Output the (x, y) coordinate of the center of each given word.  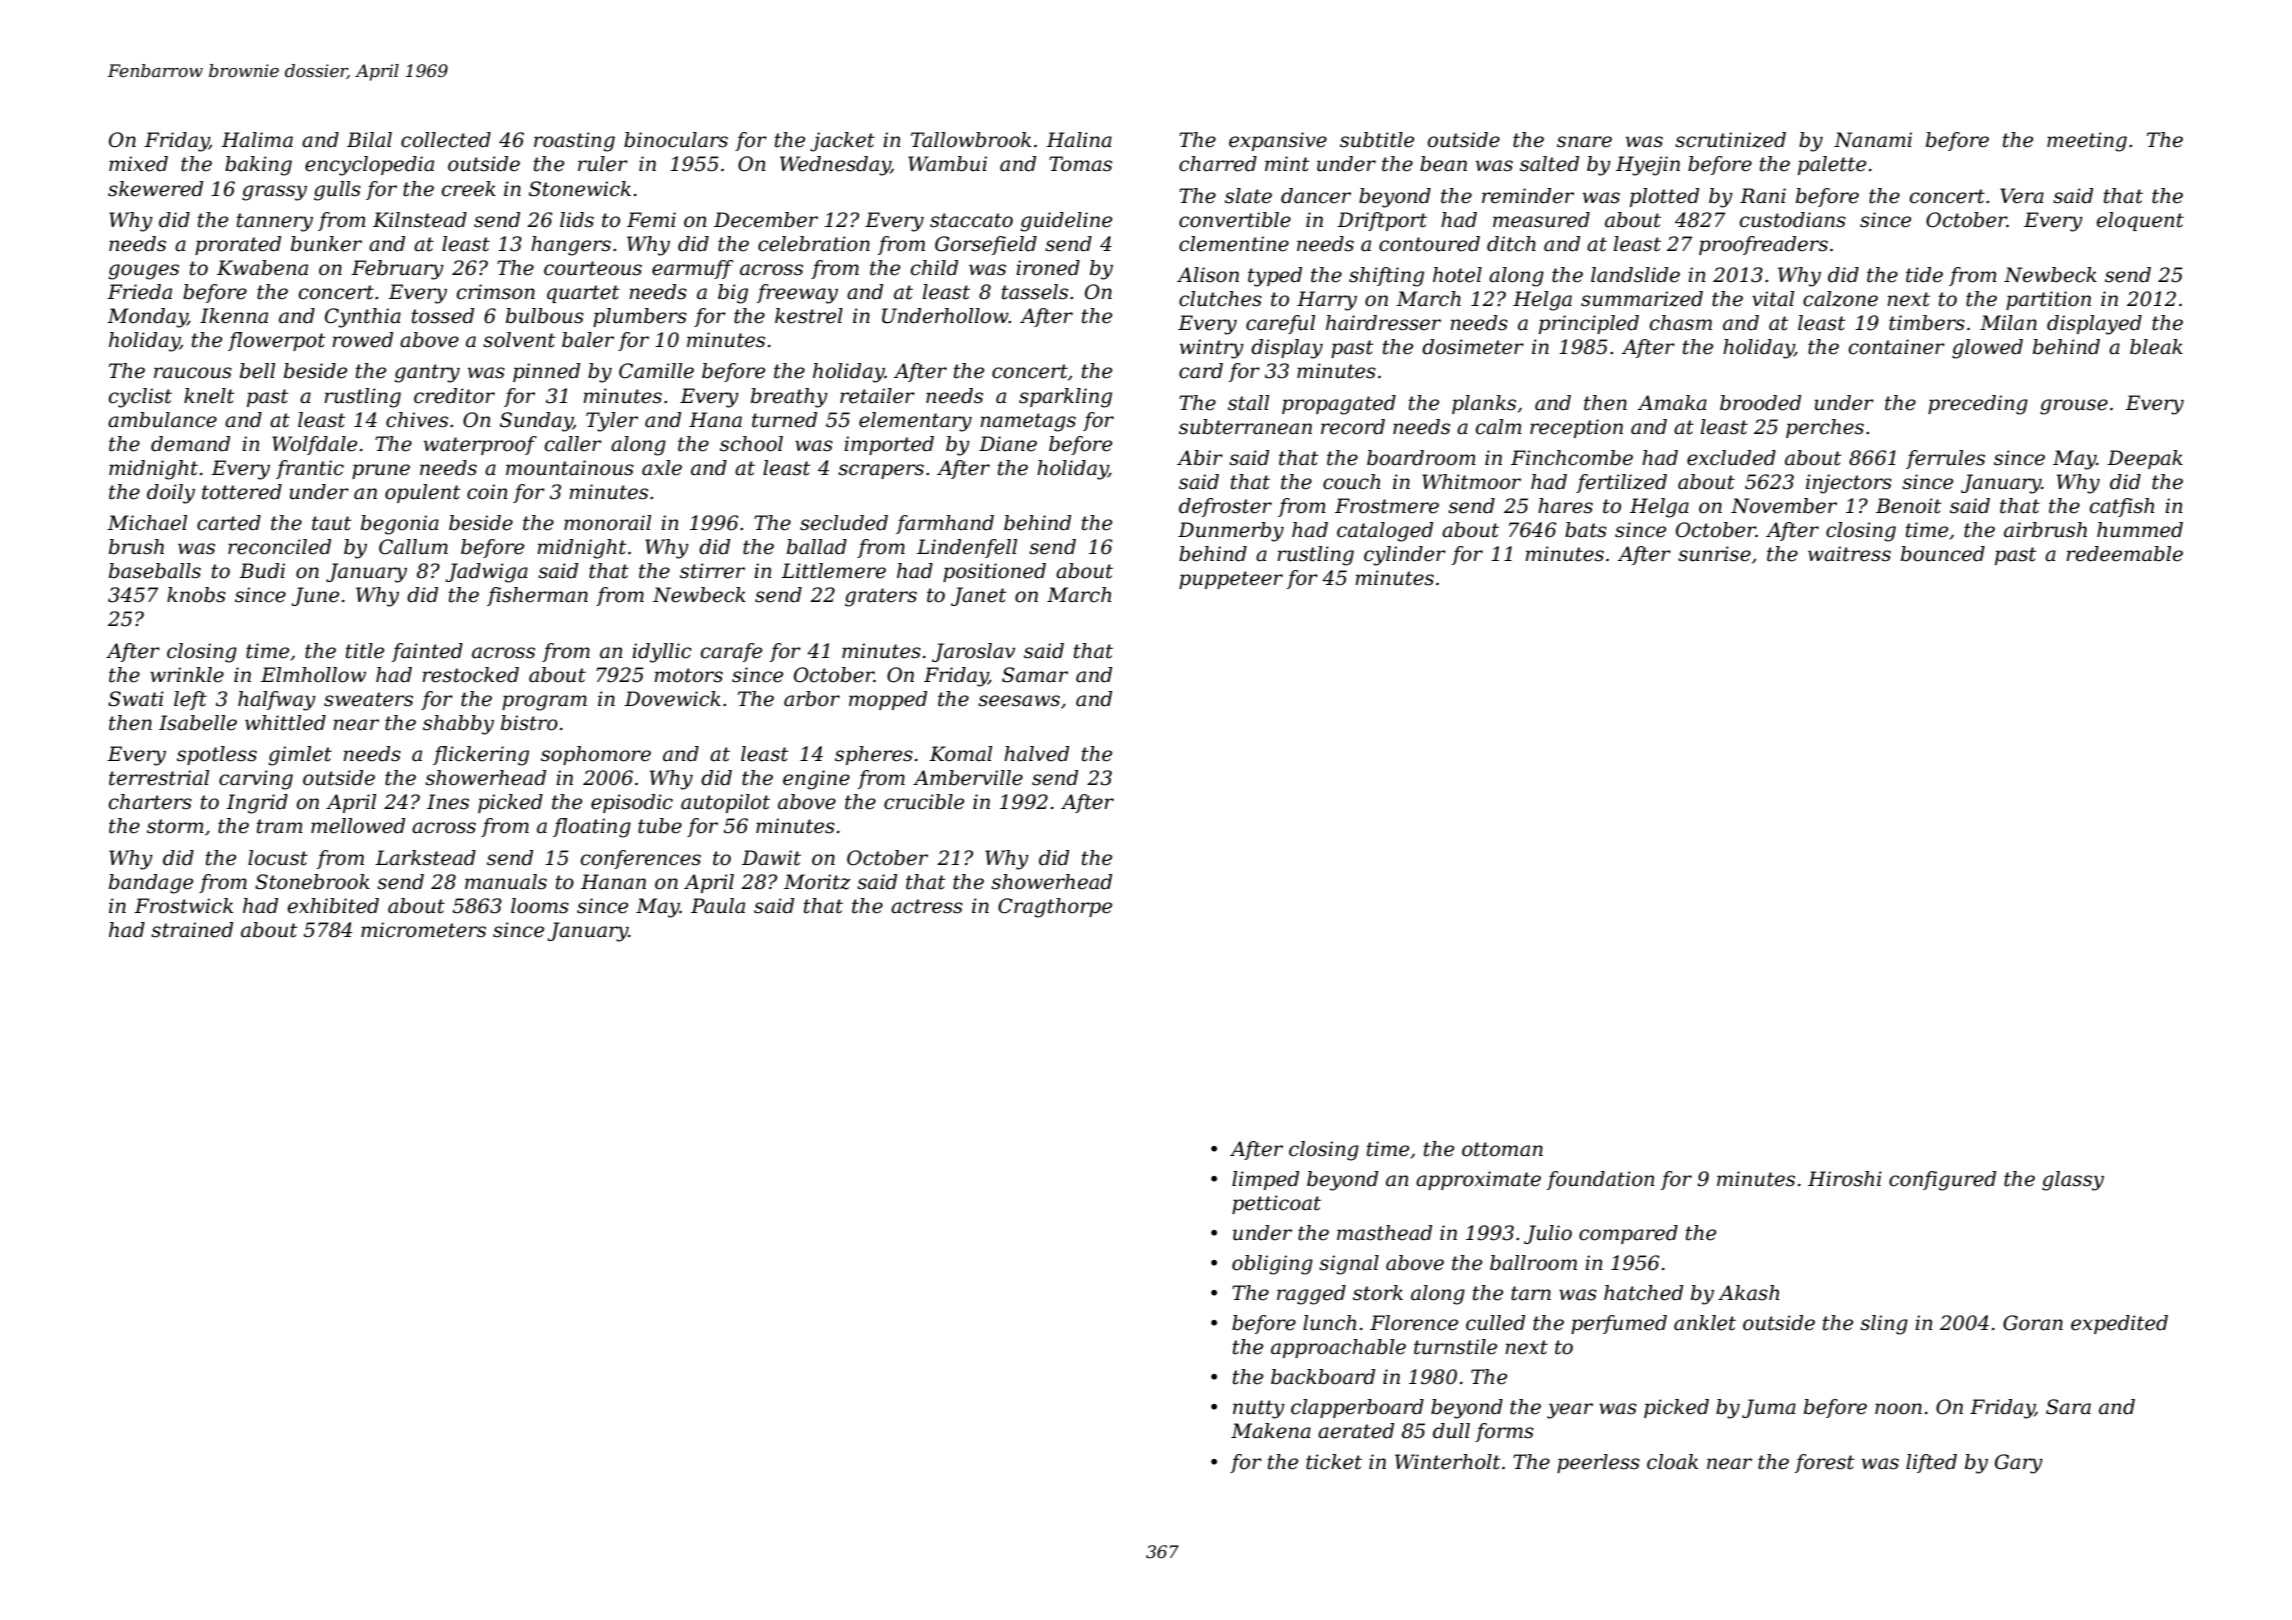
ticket (1334, 1462)
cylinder (1405, 556)
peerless (1598, 1463)
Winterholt (1447, 1462)
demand (190, 444)
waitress (1849, 554)
